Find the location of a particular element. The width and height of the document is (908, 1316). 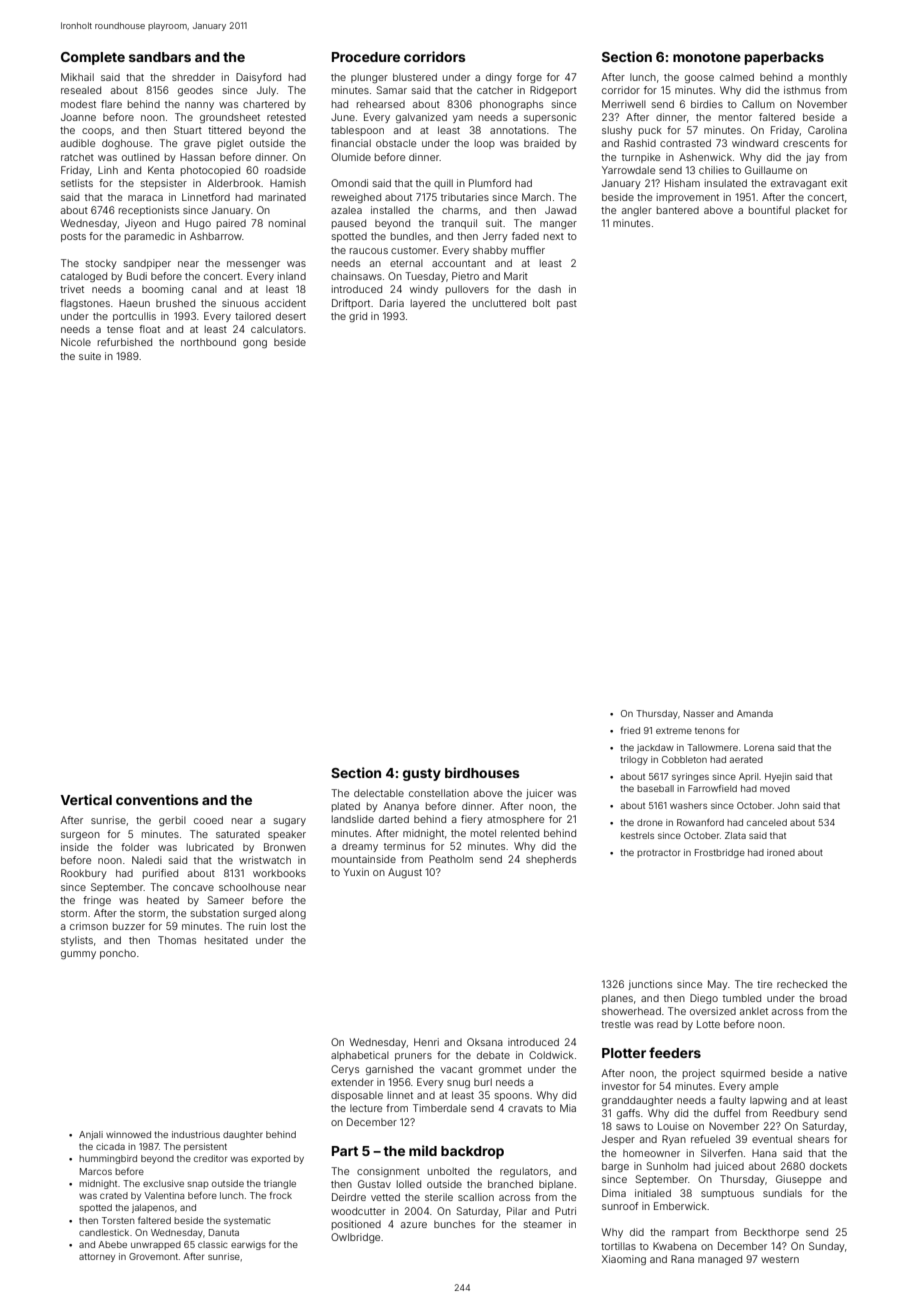

grid is located at coordinates (358, 317).
